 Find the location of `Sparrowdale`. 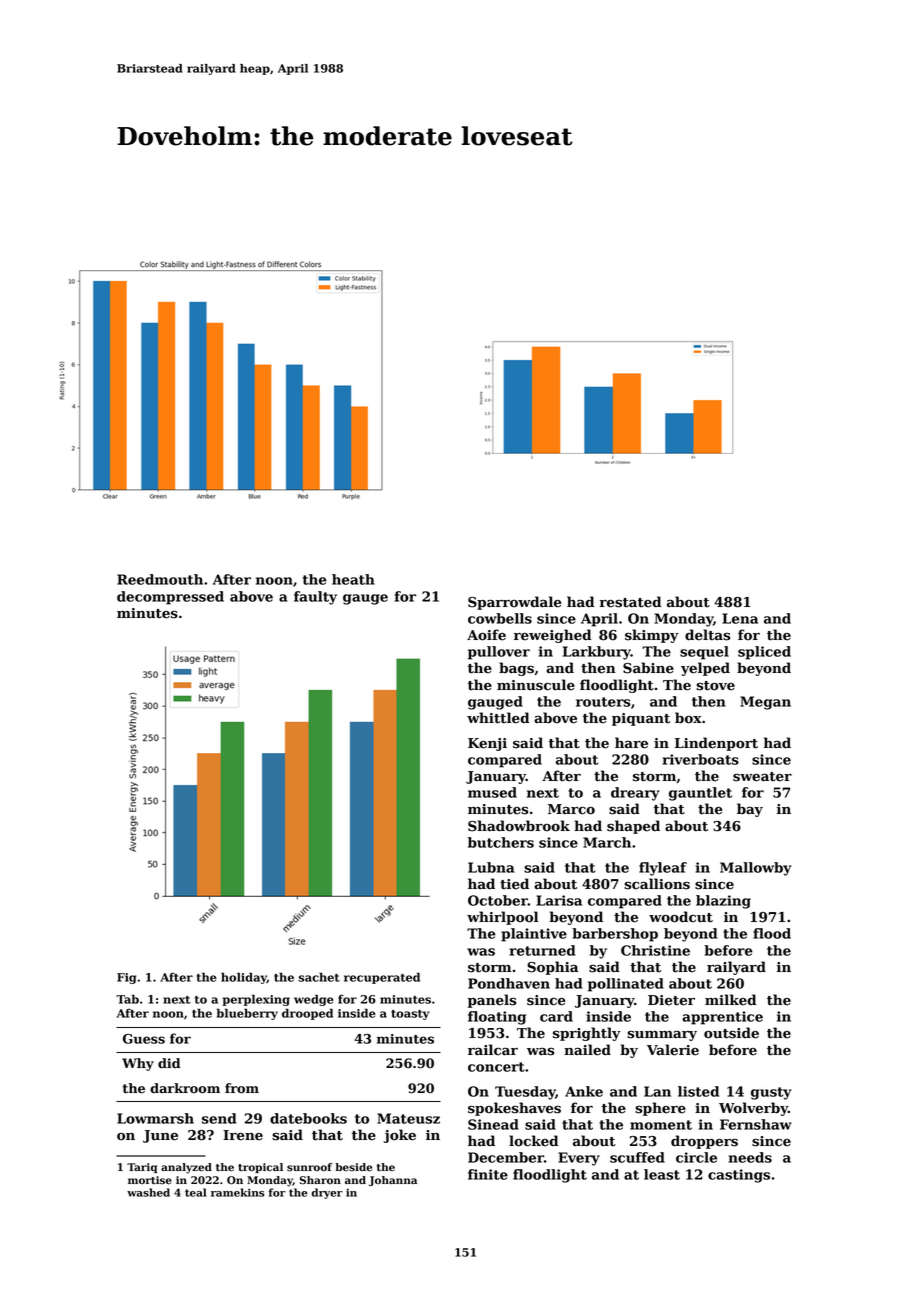

Sparrowdale is located at coordinates (514, 603).
